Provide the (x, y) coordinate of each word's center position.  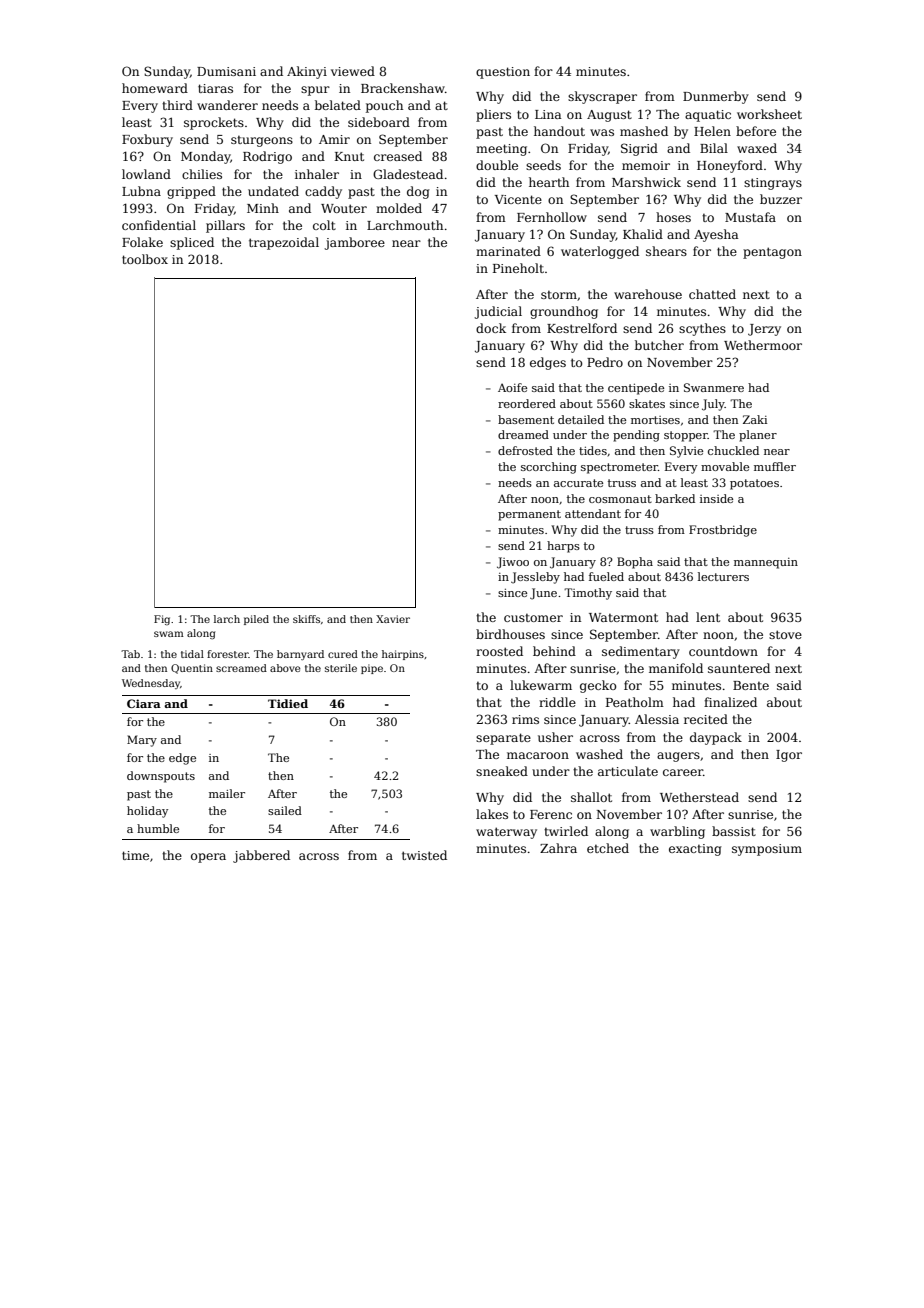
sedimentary (641, 652)
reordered (527, 403)
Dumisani (226, 71)
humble (158, 828)
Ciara (144, 703)
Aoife (512, 387)
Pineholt (518, 268)
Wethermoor (763, 345)
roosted (499, 651)
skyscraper (602, 97)
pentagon (772, 253)
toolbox (145, 259)
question (503, 73)
